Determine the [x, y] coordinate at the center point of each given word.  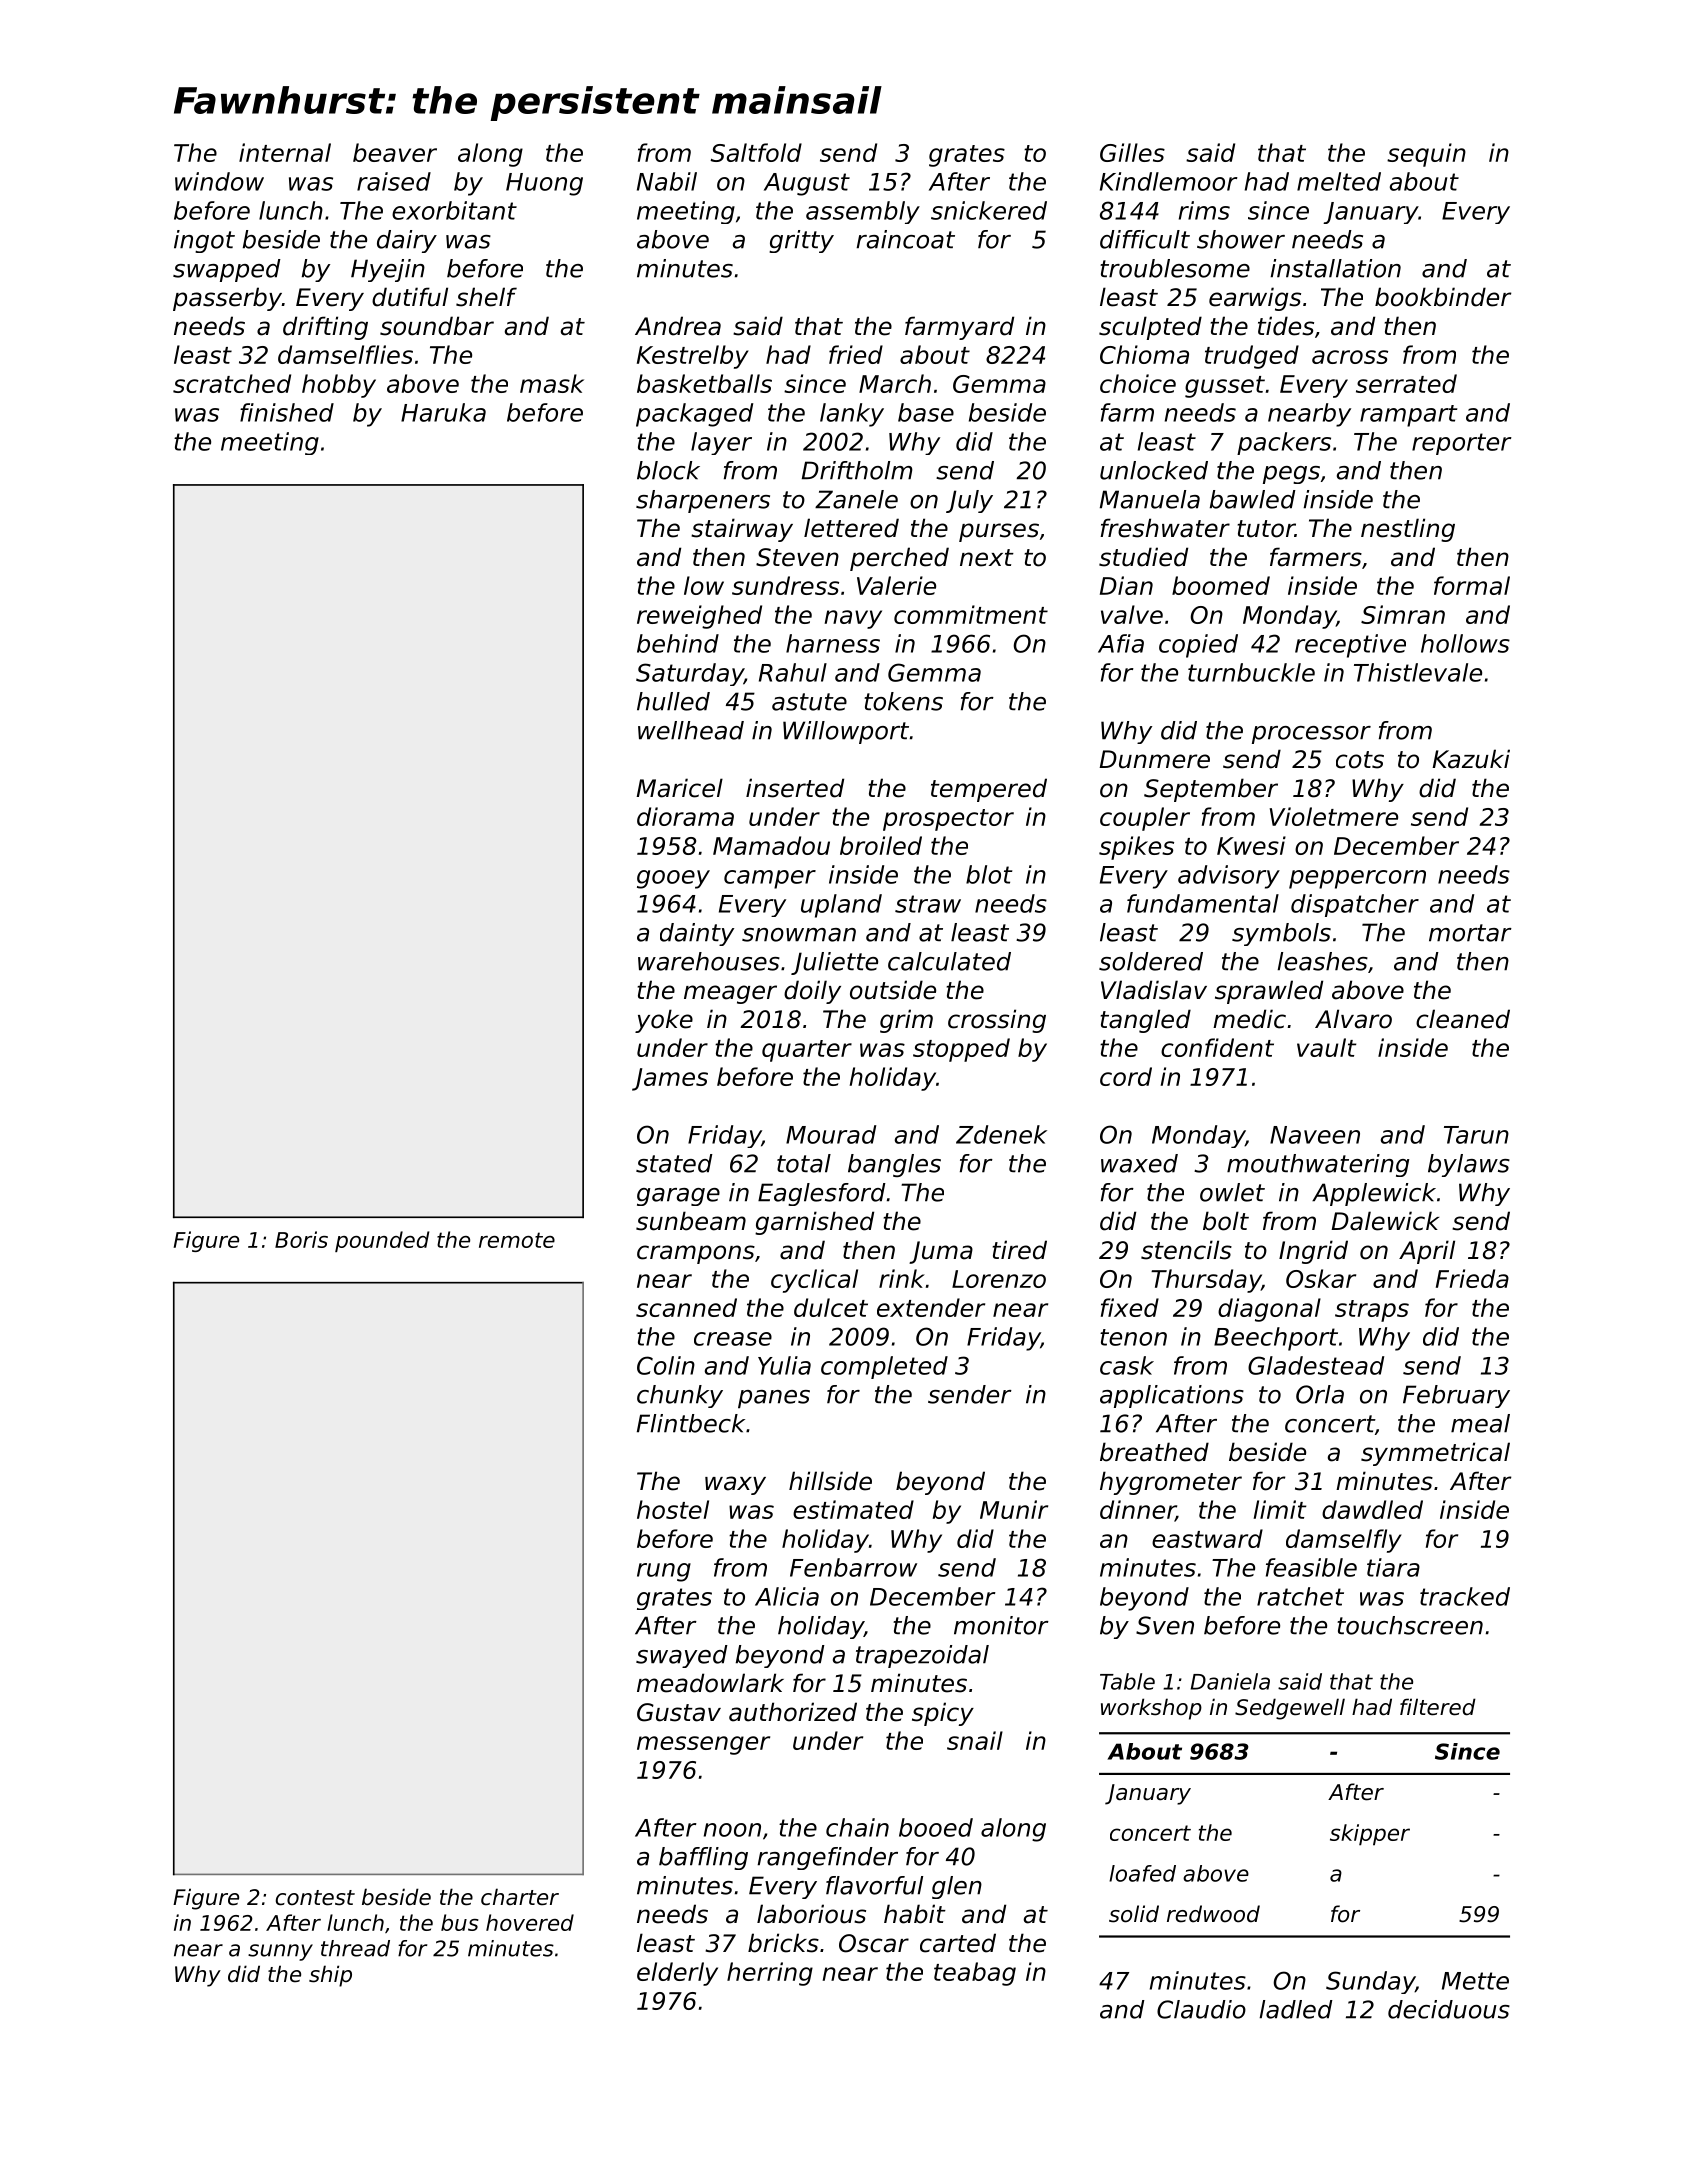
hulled [673, 701]
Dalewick [1385, 1221]
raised [394, 181]
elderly [677, 1974]
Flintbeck [691, 1423]
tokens [903, 701]
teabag [975, 1974]
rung [664, 1572]
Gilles [1132, 152]
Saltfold [756, 152]
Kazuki [1471, 759]
